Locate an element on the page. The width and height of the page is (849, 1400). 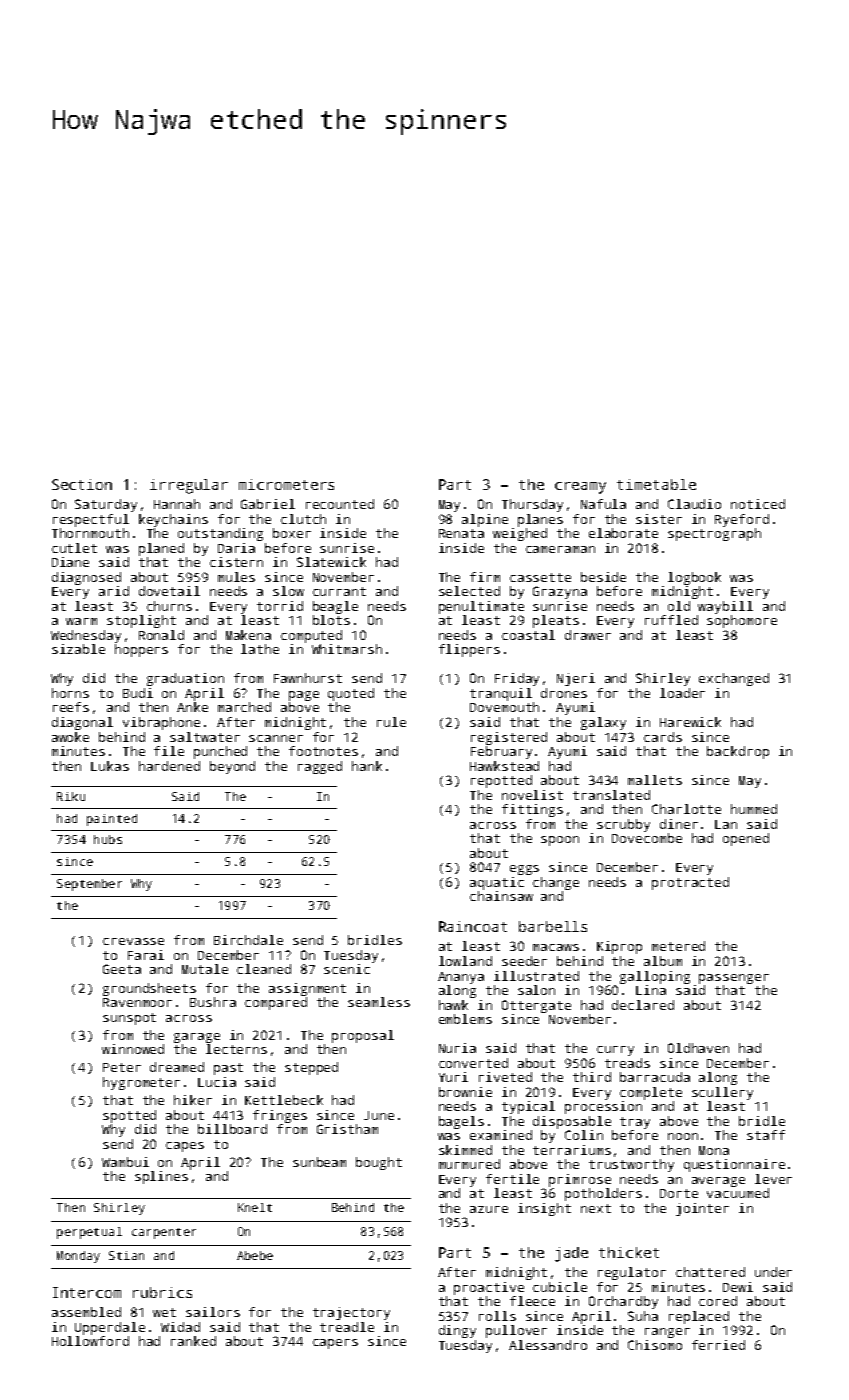
sailors is located at coordinates (213, 1312).
